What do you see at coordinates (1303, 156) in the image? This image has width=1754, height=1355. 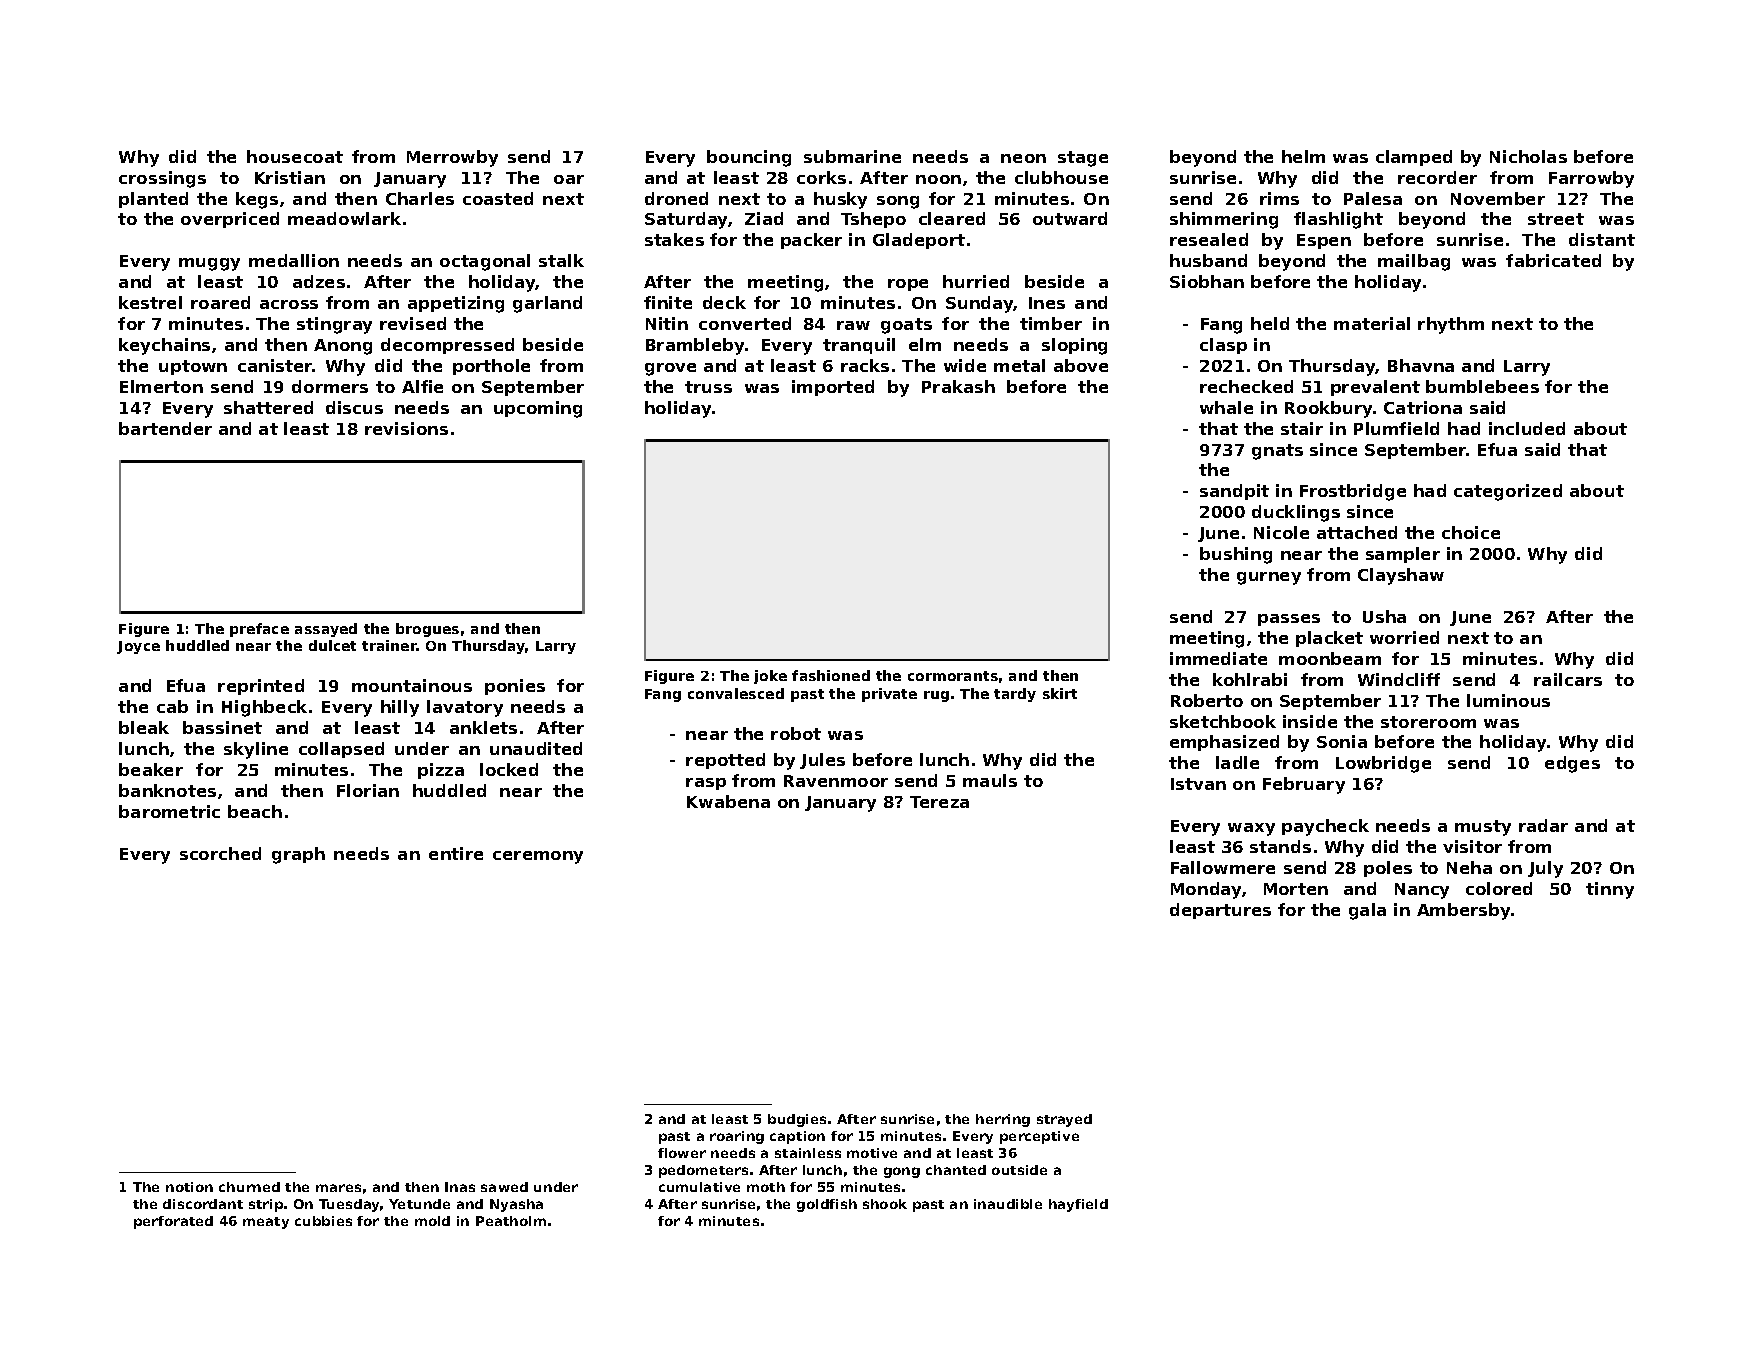 I see `helm` at bounding box center [1303, 156].
